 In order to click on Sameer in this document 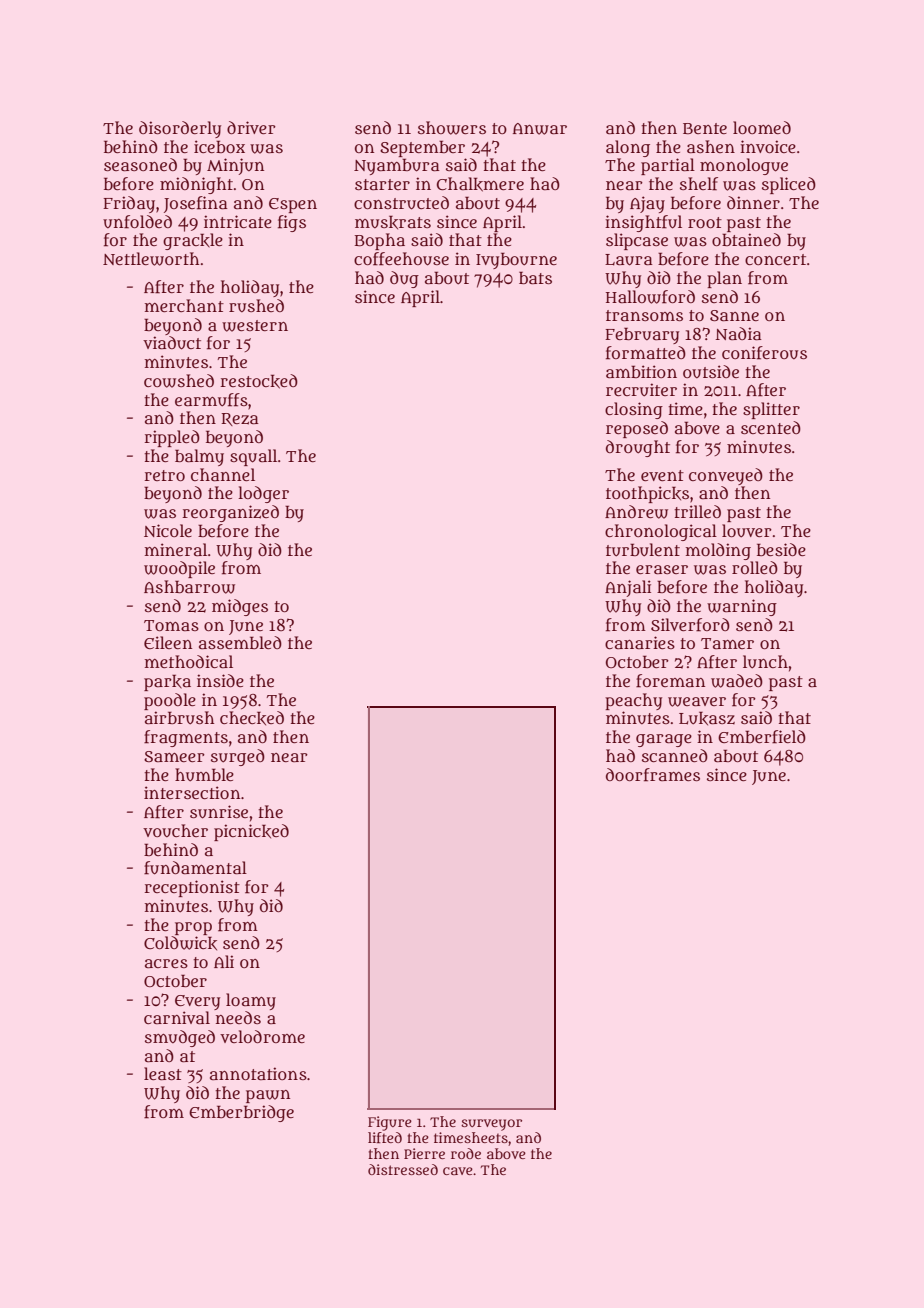, I will do `click(174, 757)`.
